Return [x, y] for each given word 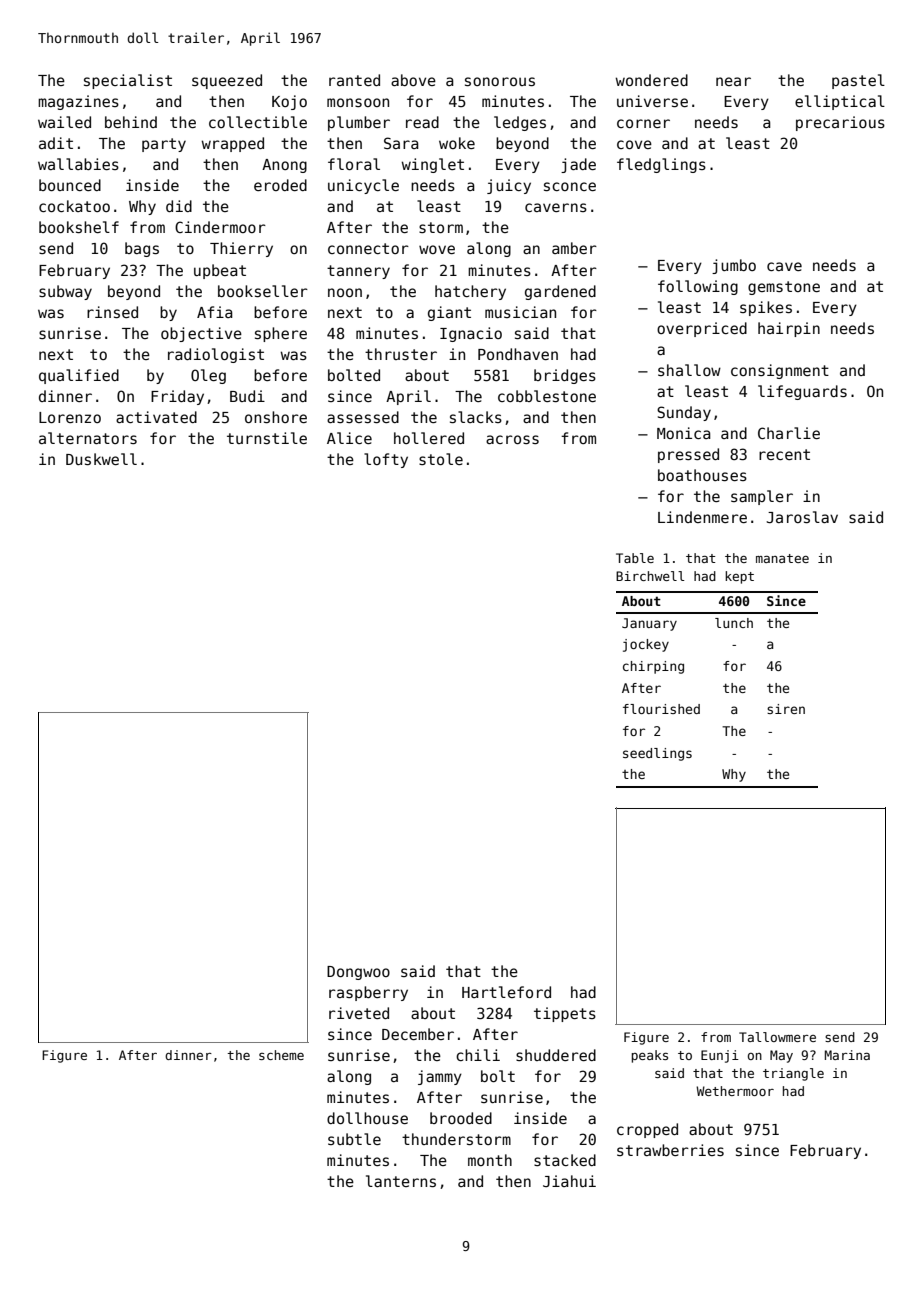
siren [786, 709]
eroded [280, 185]
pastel [858, 81]
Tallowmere [777, 1037]
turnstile [267, 438]
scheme [281, 1055]
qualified [79, 376]
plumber [359, 123]
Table [635, 558]
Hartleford [506, 992]
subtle [354, 1139]
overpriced [702, 329]
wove [437, 249]
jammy [440, 1077]
